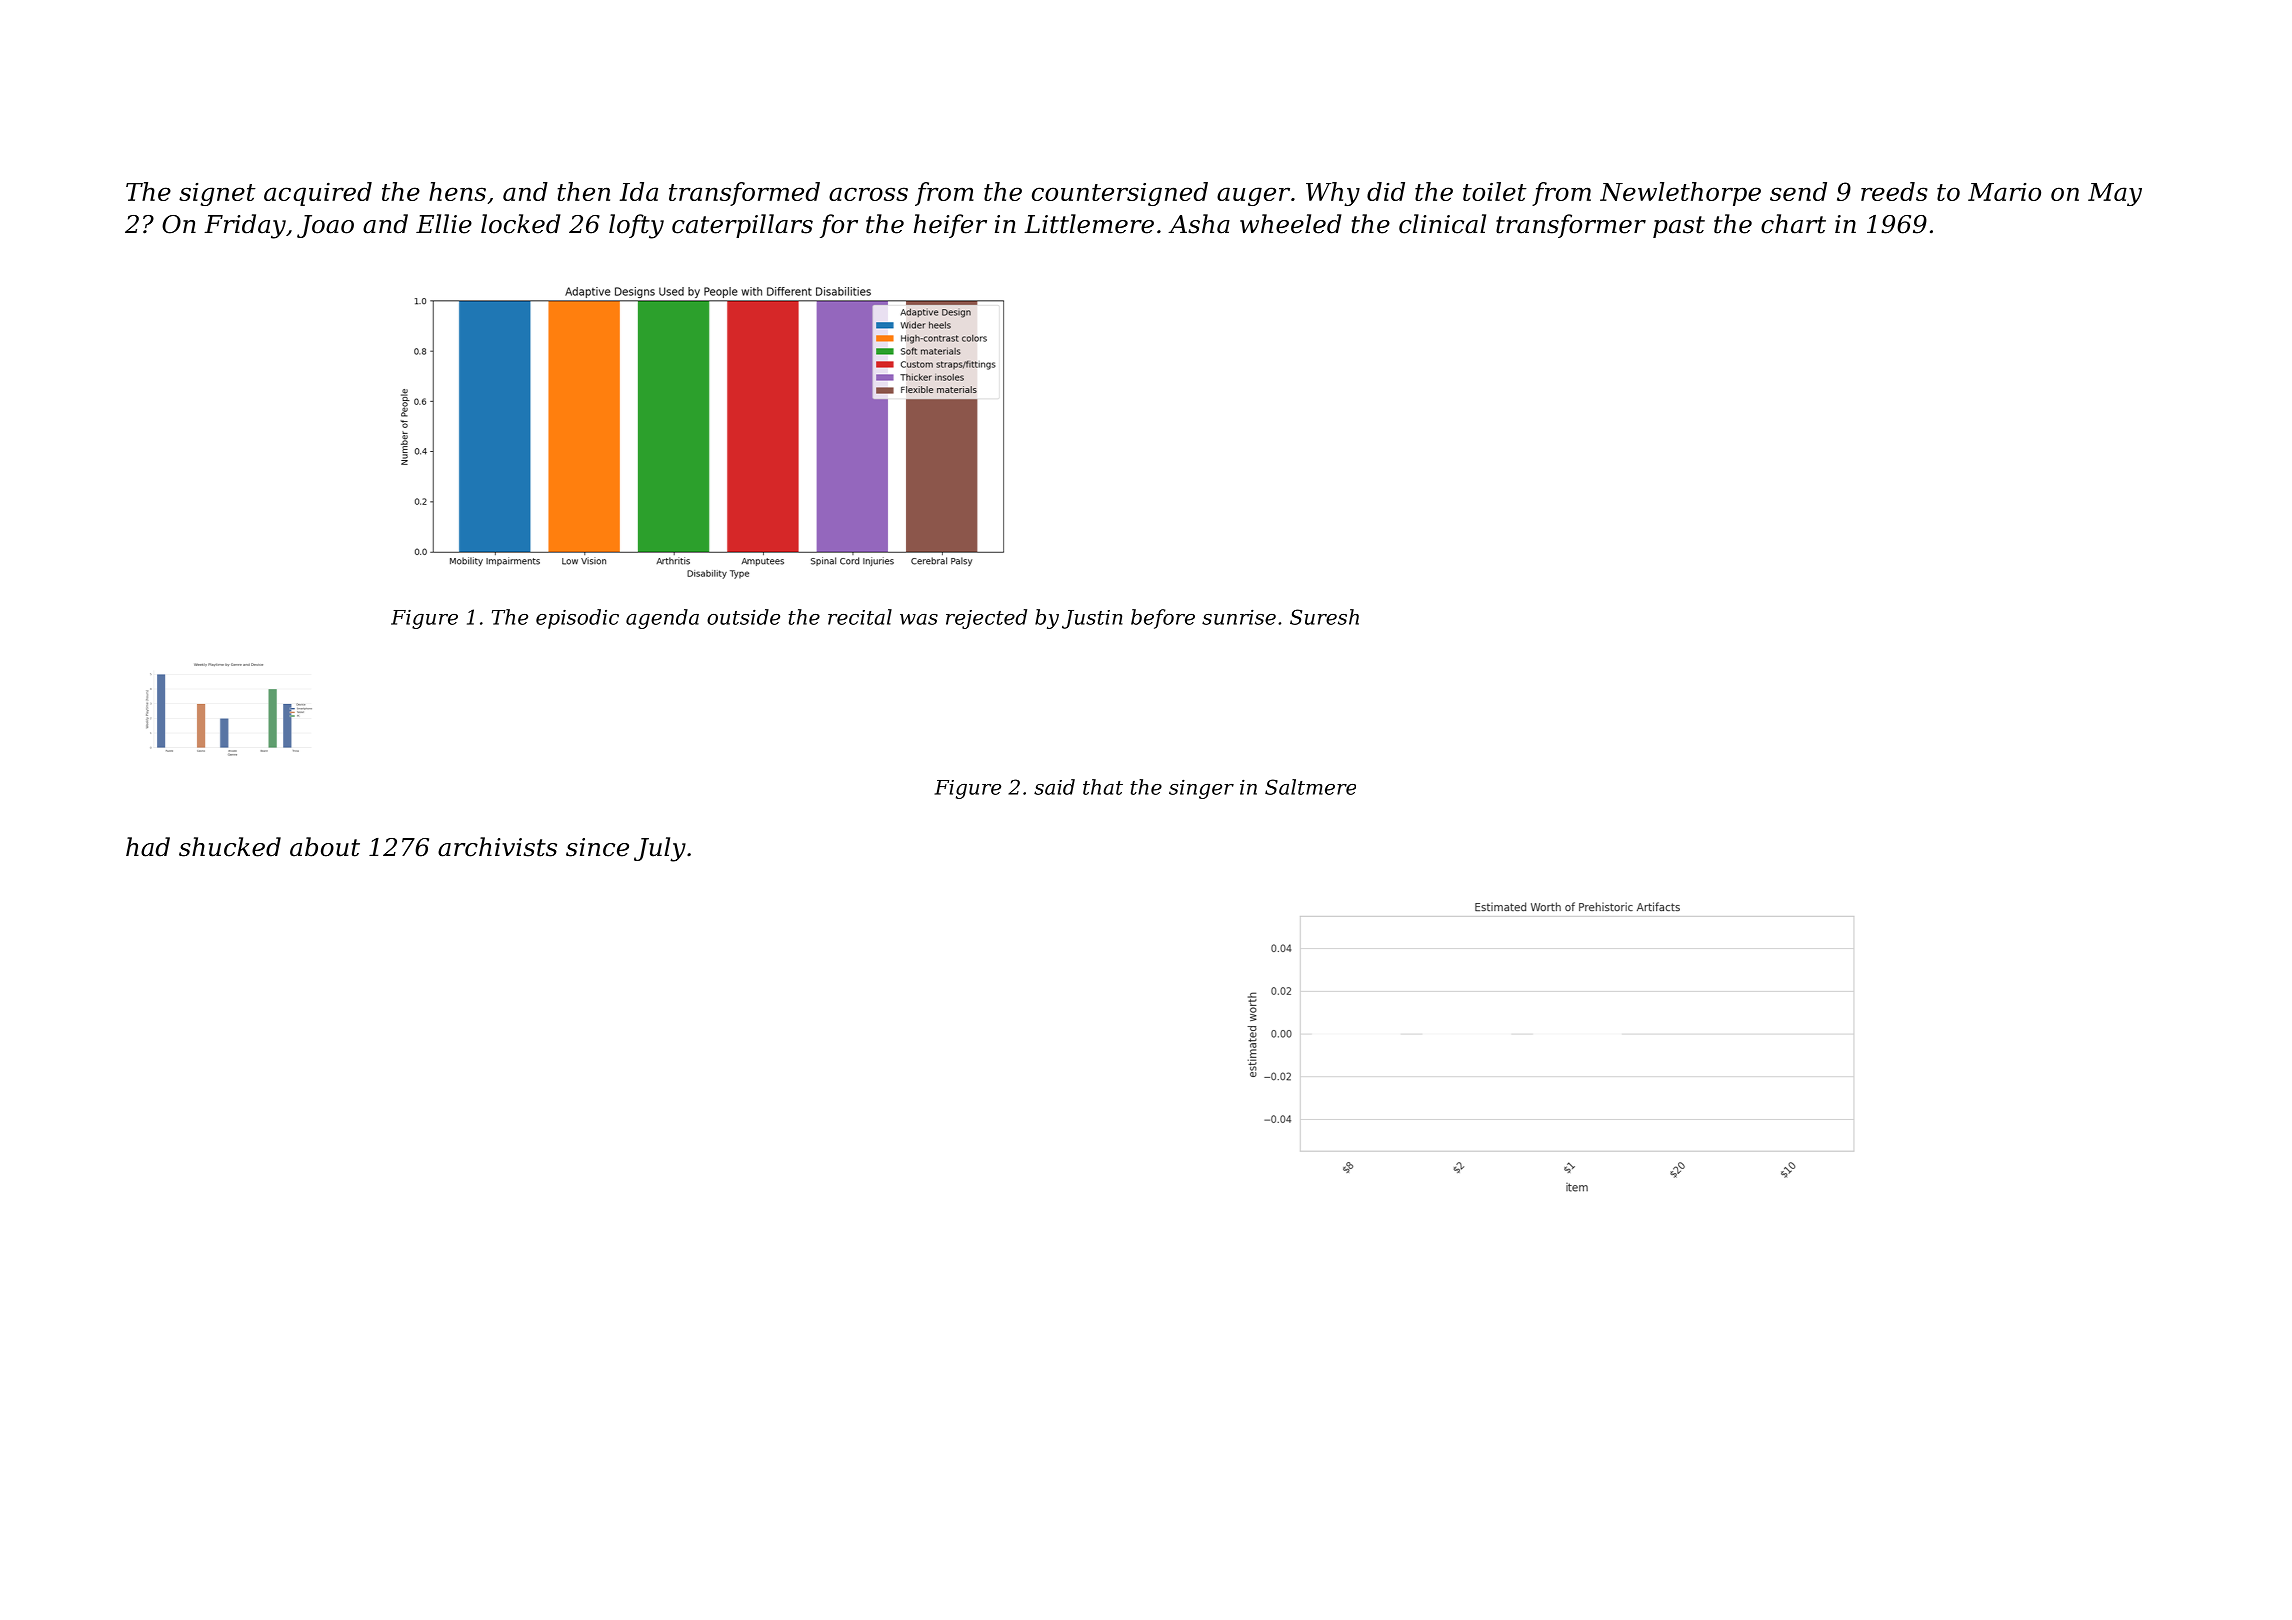 This screenshot has width=2292, height=1620. Describe the element at coordinates (2004, 192) in the screenshot. I see `Mario` at that location.
